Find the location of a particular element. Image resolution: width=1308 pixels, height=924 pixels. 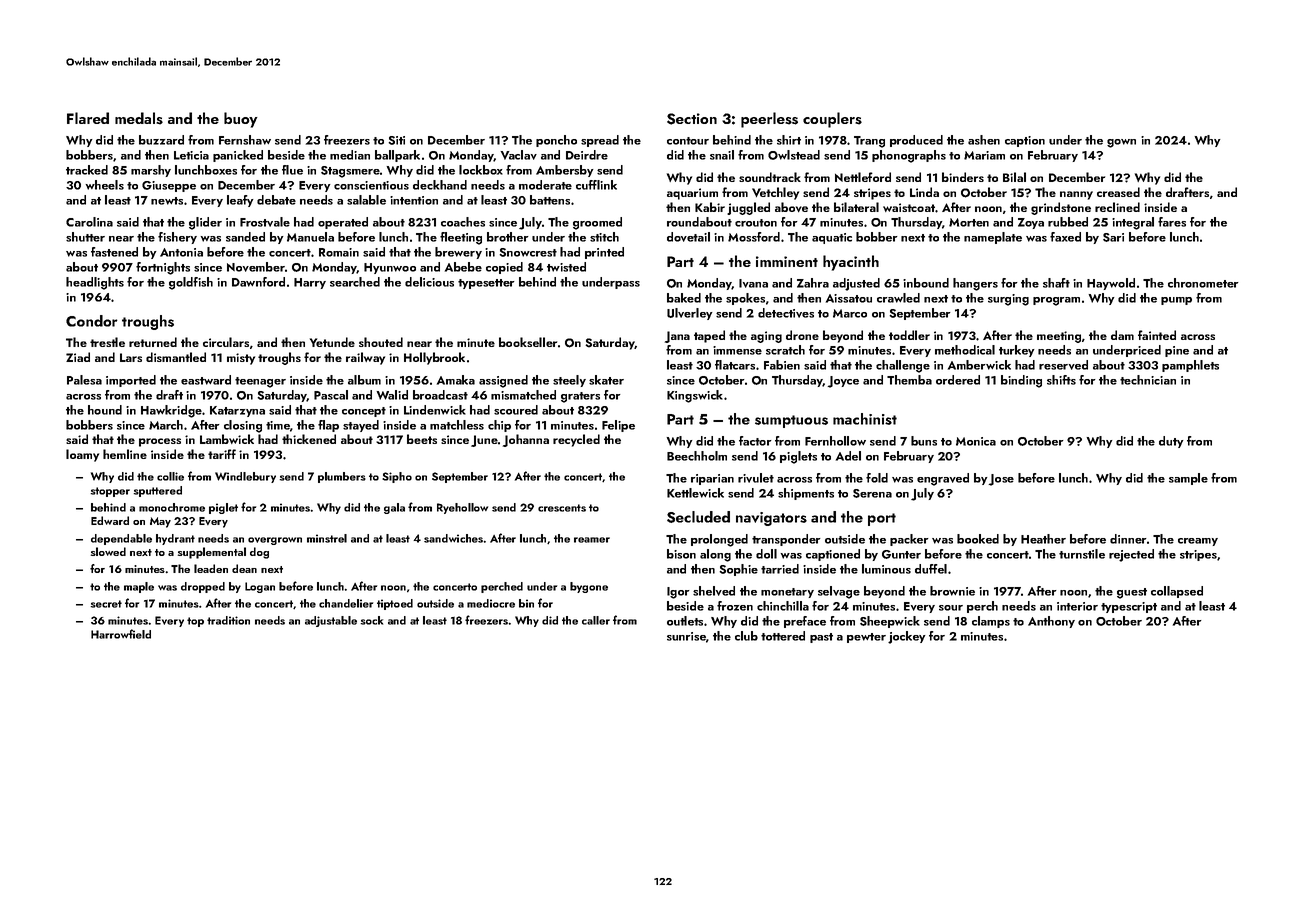

pump is located at coordinates (1176, 301).
